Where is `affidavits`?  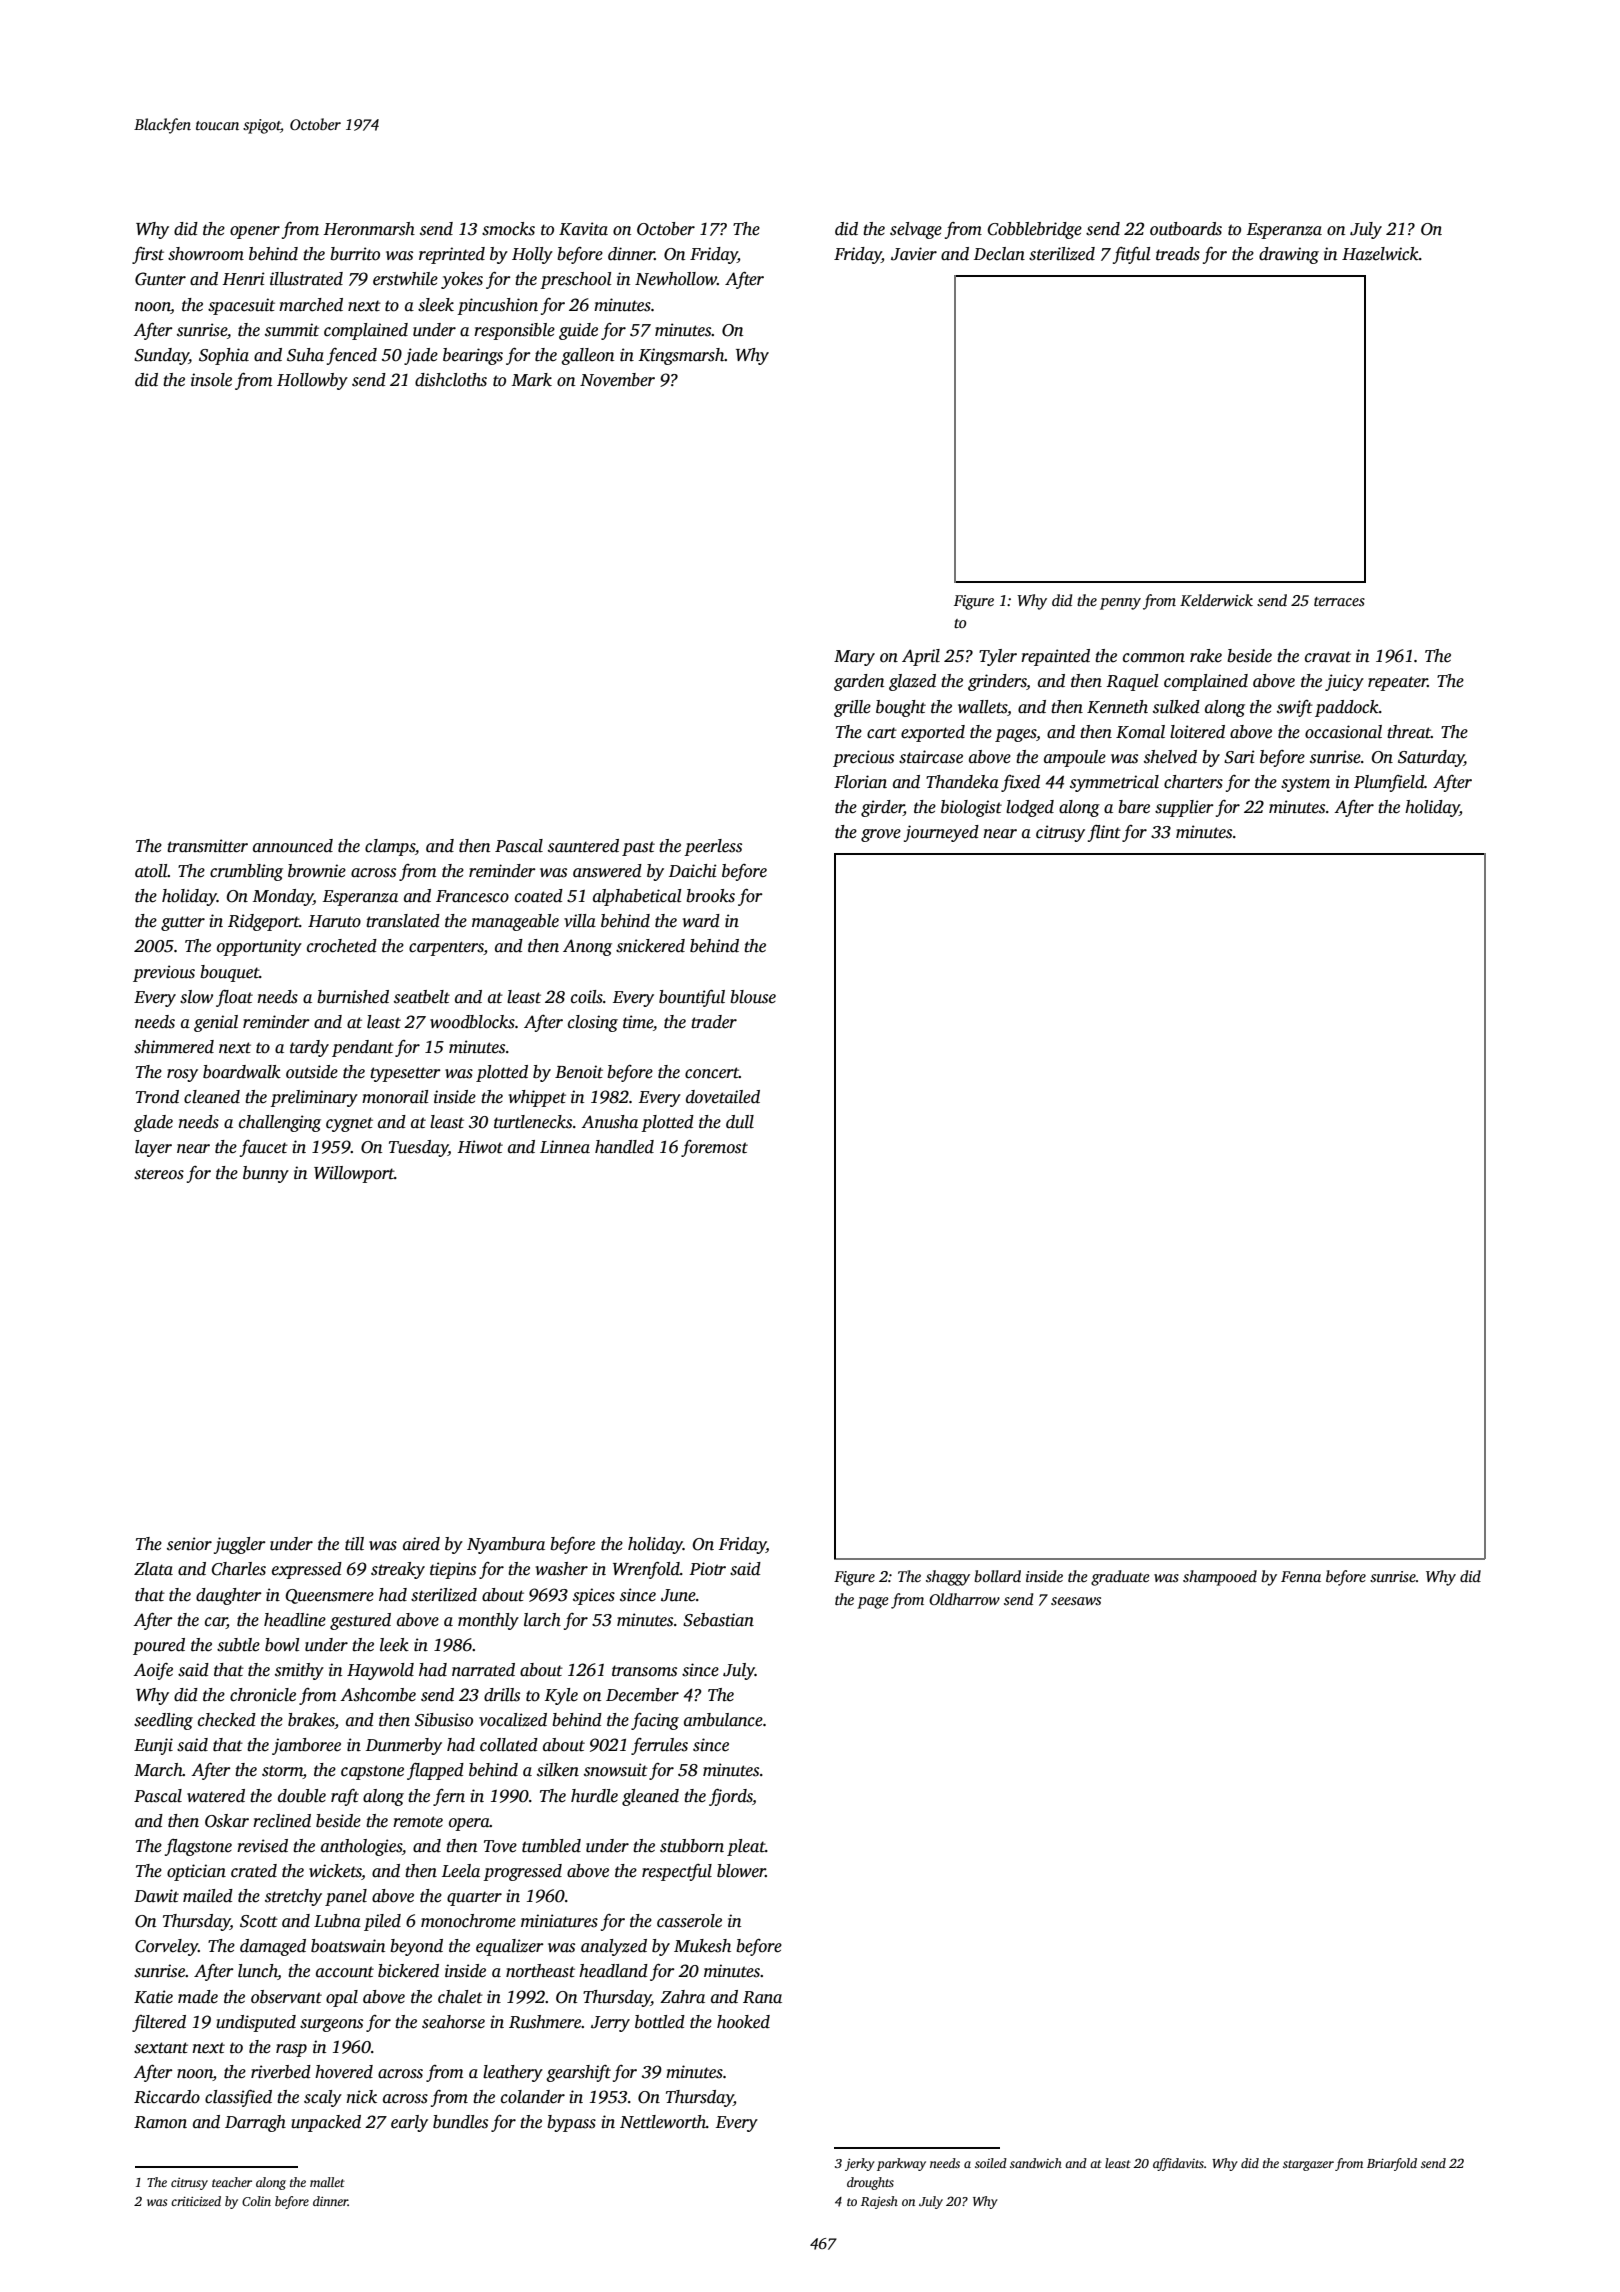 affidavits is located at coordinates (1178, 2164).
